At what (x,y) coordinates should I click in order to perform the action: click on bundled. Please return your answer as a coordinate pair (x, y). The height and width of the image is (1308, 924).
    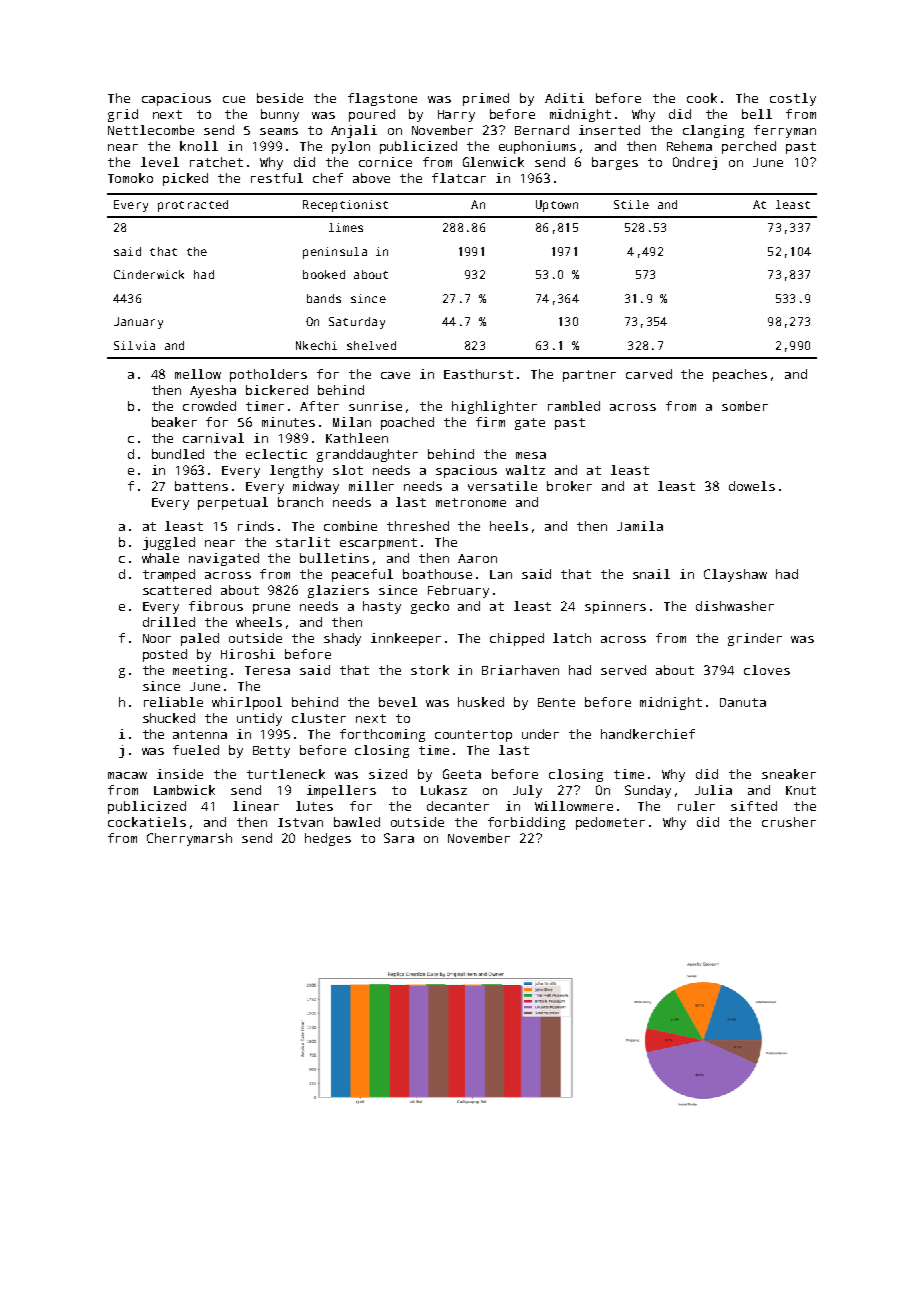
    Looking at the image, I should click on (178, 454).
